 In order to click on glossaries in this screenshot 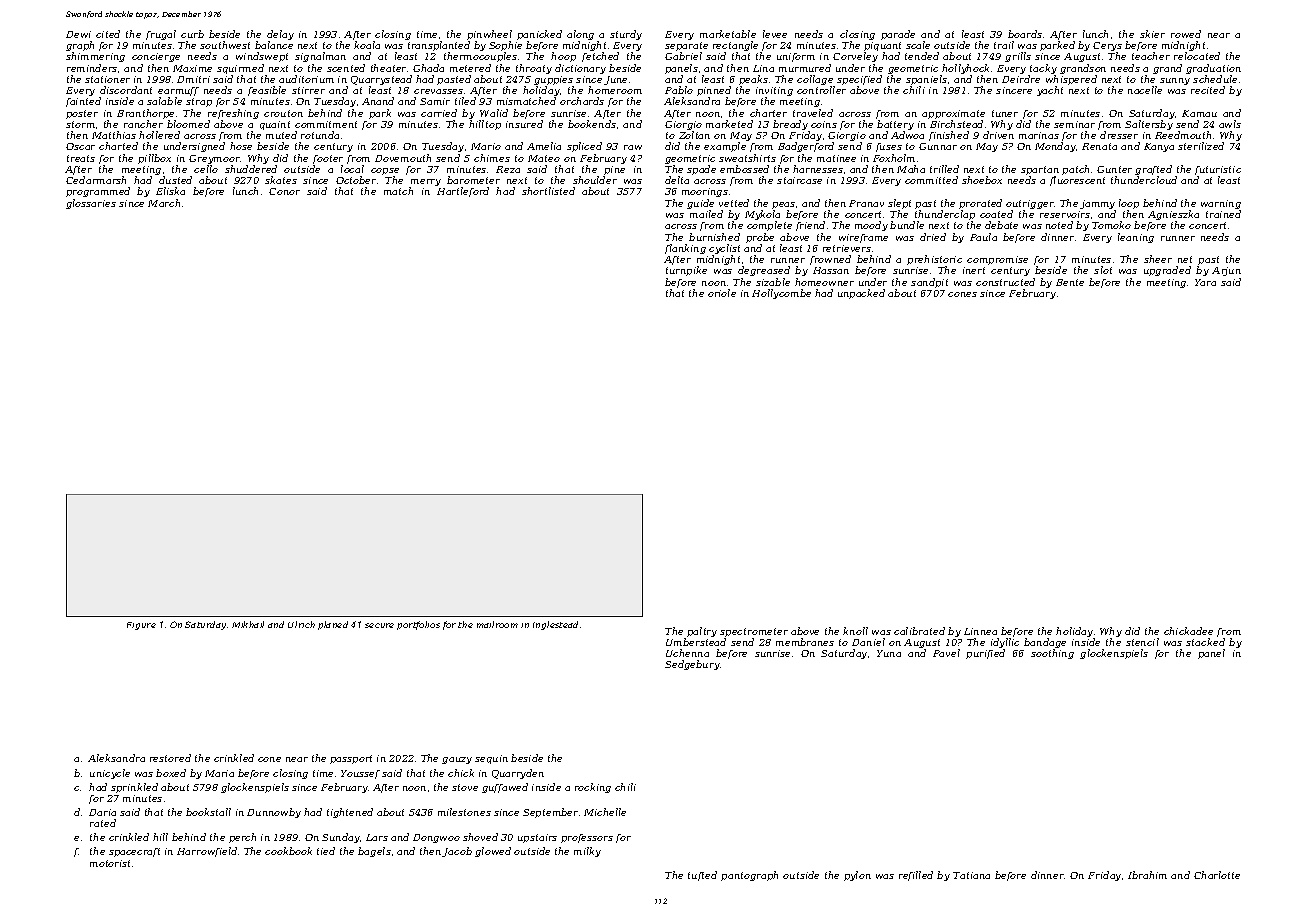, I will do `click(91, 204)`.
